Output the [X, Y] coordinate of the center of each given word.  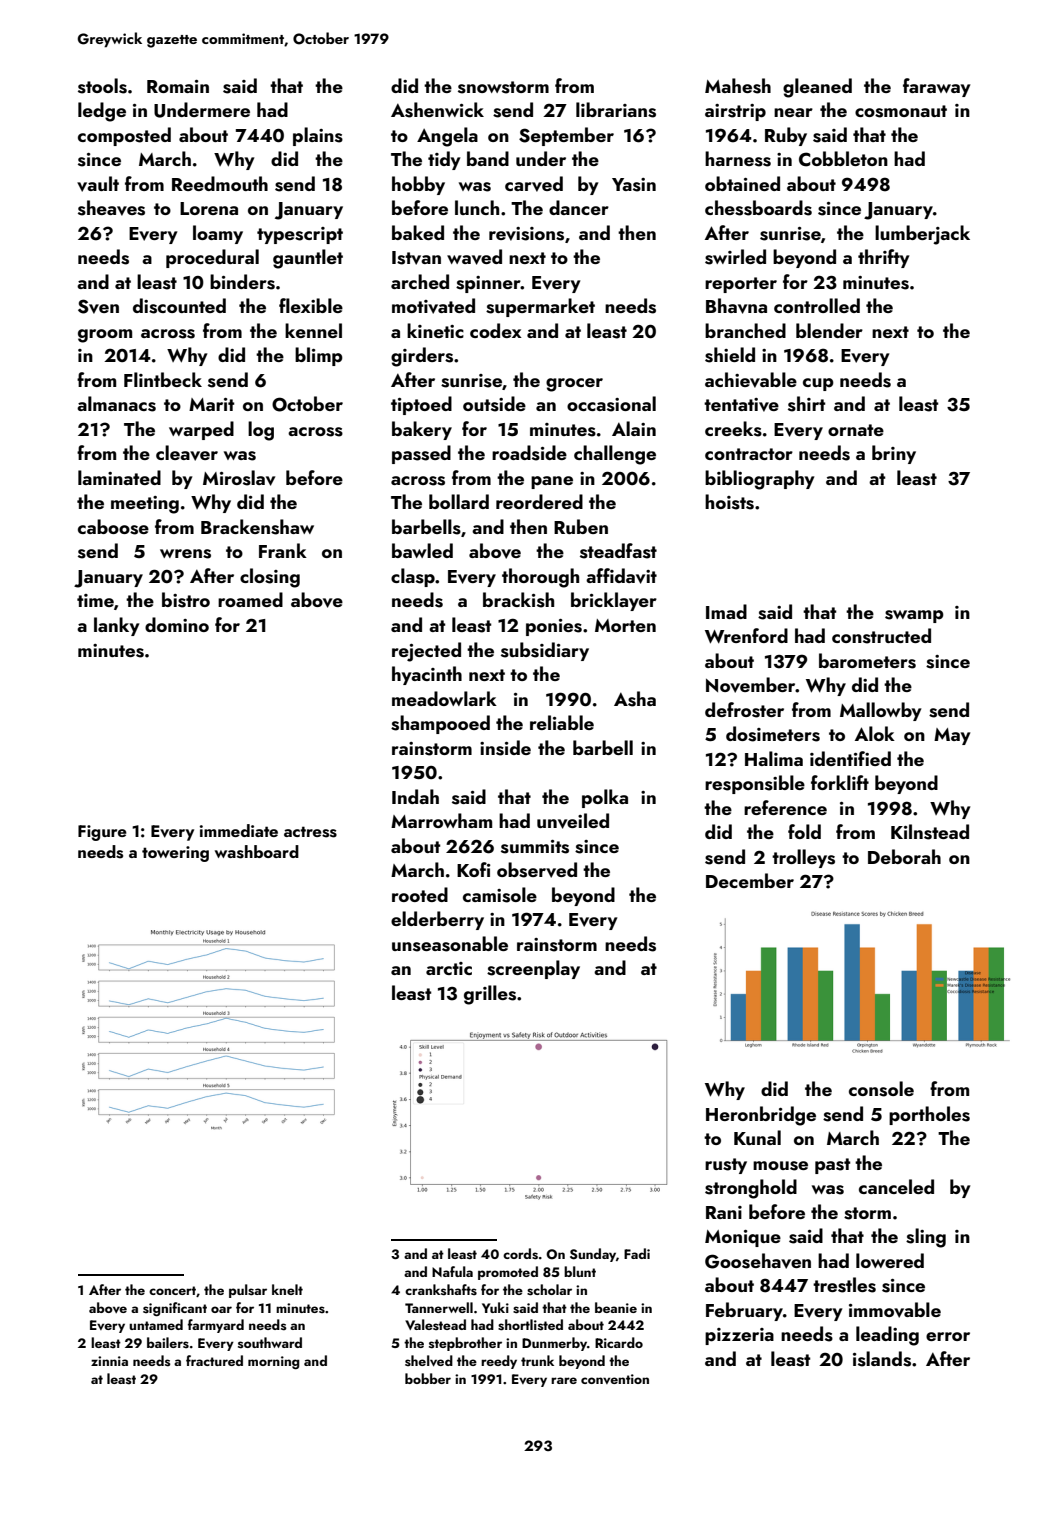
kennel [313, 330]
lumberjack [922, 235]
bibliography [759, 480]
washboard [257, 852]
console [881, 1089]
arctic [449, 968]
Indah [415, 796]
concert [172, 1290]
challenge [615, 455]
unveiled [573, 821]
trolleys [803, 858]
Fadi [637, 1253]
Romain [178, 86]
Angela [447, 137]
